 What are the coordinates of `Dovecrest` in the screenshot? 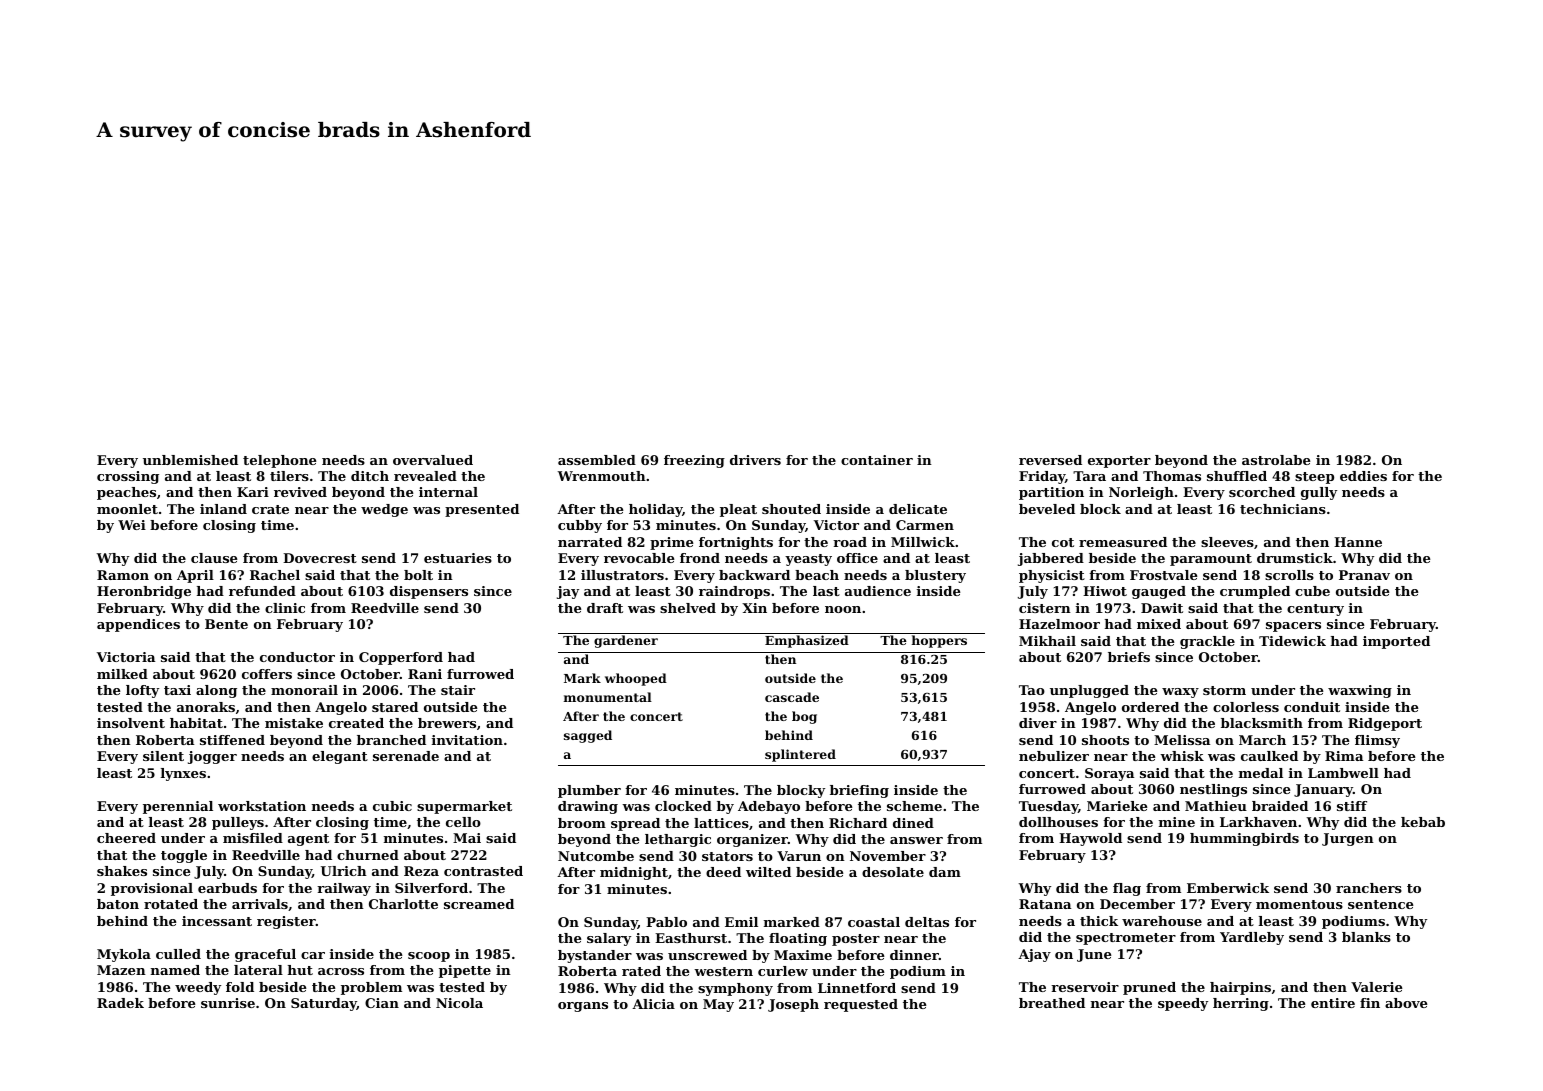 It's located at (320, 558).
